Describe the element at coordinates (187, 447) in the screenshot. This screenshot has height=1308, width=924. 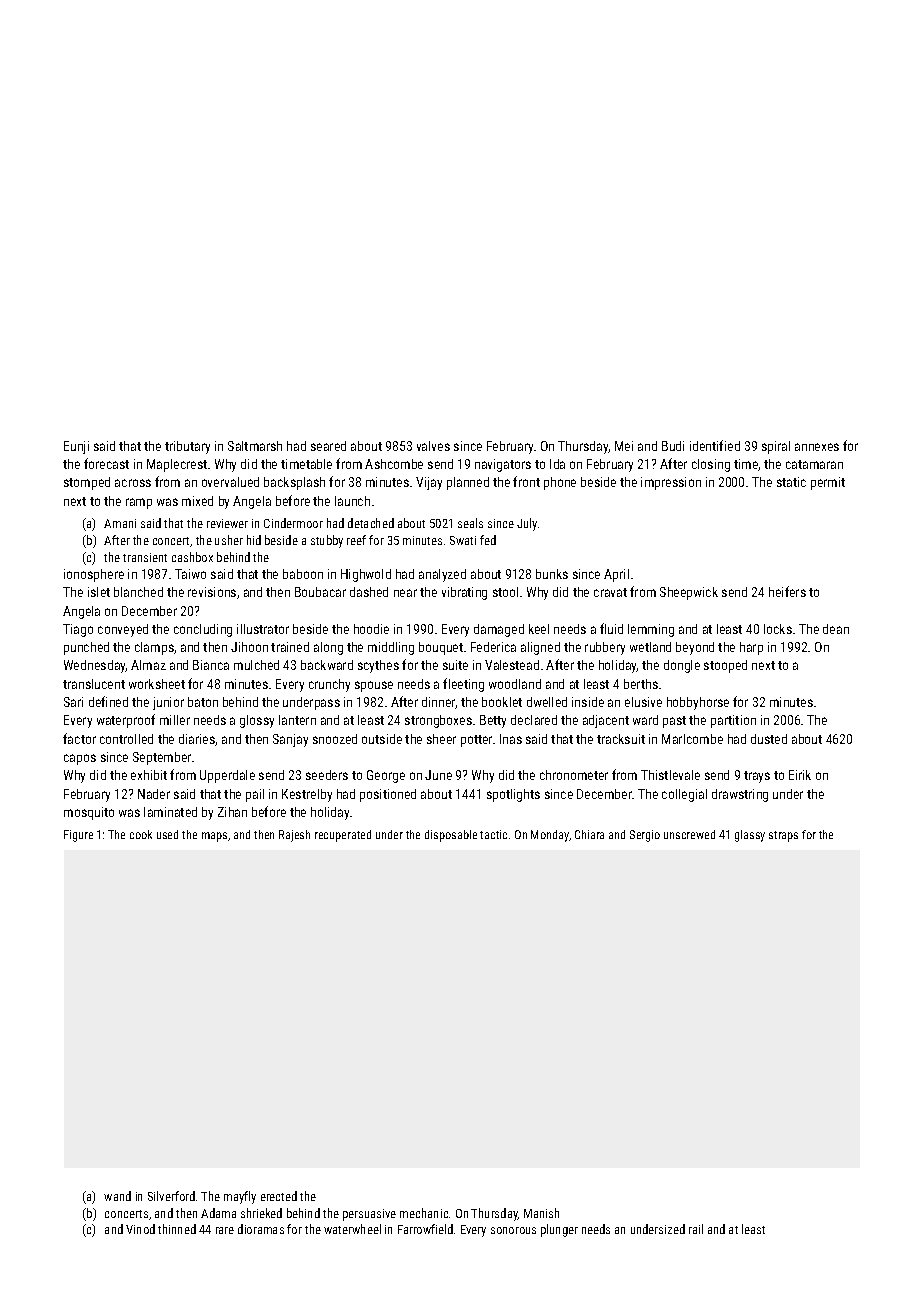
I see `tributary` at that location.
